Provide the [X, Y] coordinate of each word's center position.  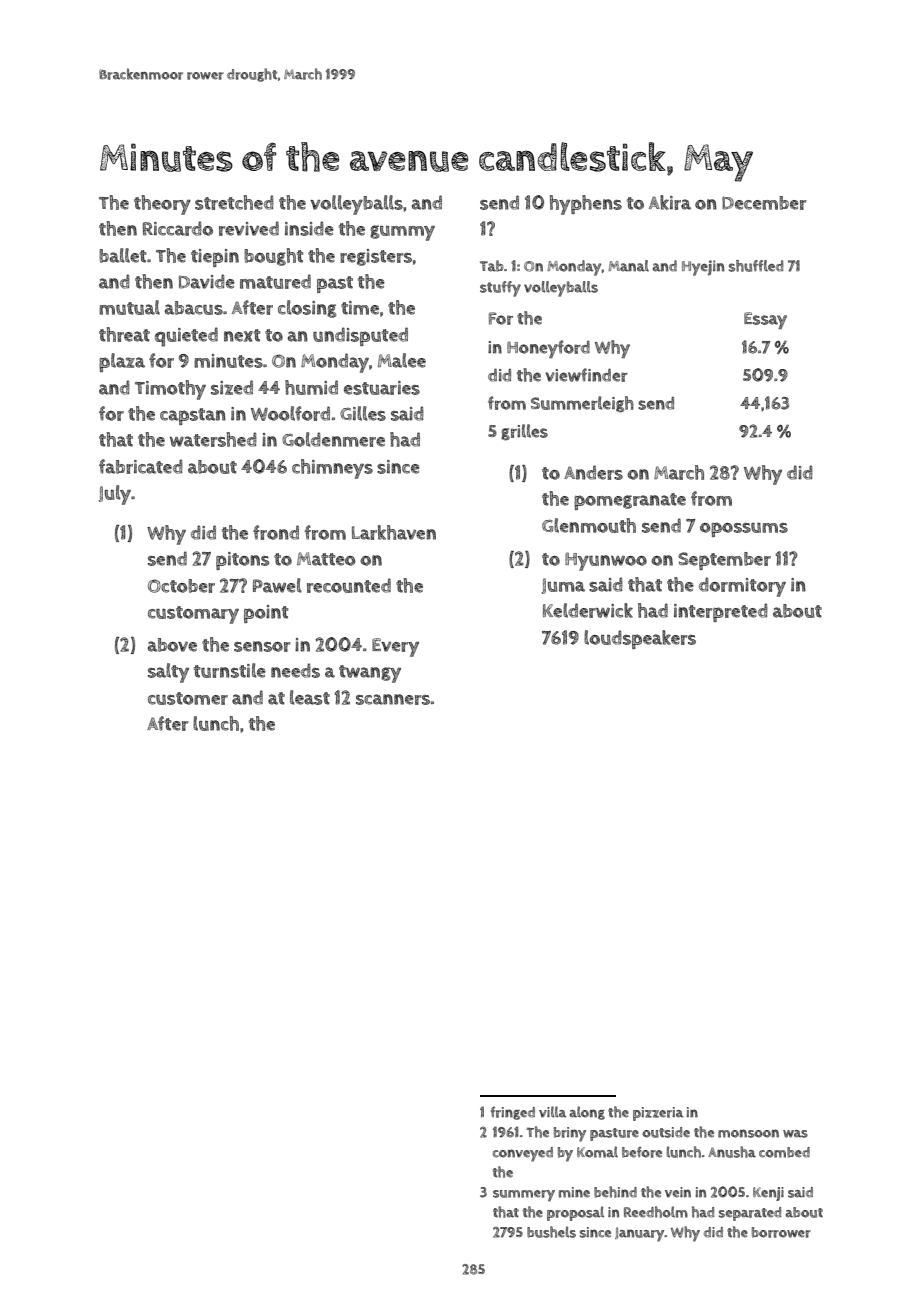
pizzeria [658, 1114]
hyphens [585, 205]
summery [524, 1196]
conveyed [523, 1154]
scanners [393, 699]
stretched [234, 202]
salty [168, 673]
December [764, 203]
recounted [349, 585]
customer [188, 698]
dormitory [742, 587]
